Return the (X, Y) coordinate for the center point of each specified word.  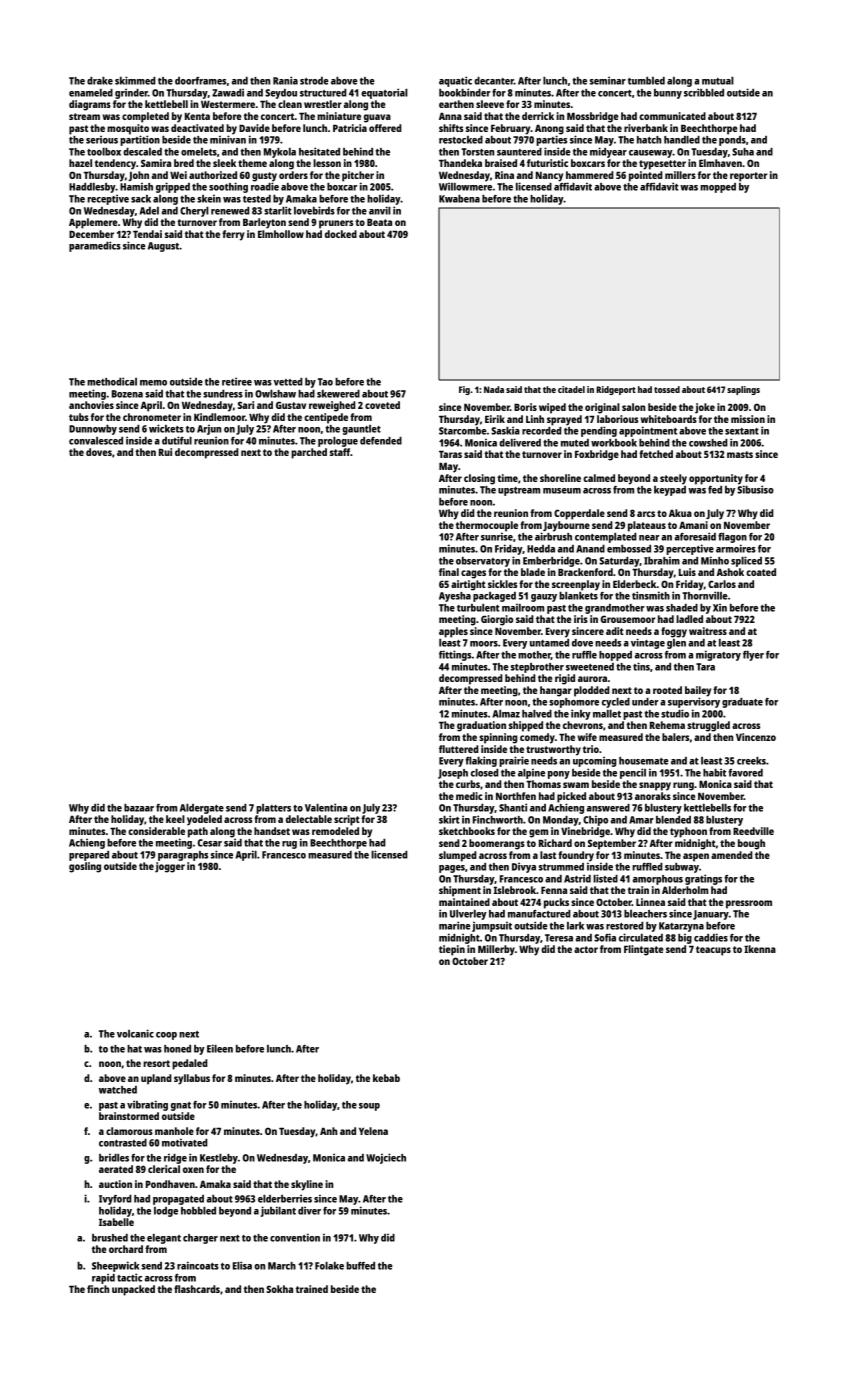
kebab (386, 1078)
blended (673, 820)
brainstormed (129, 1116)
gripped (173, 187)
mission (748, 419)
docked (341, 234)
